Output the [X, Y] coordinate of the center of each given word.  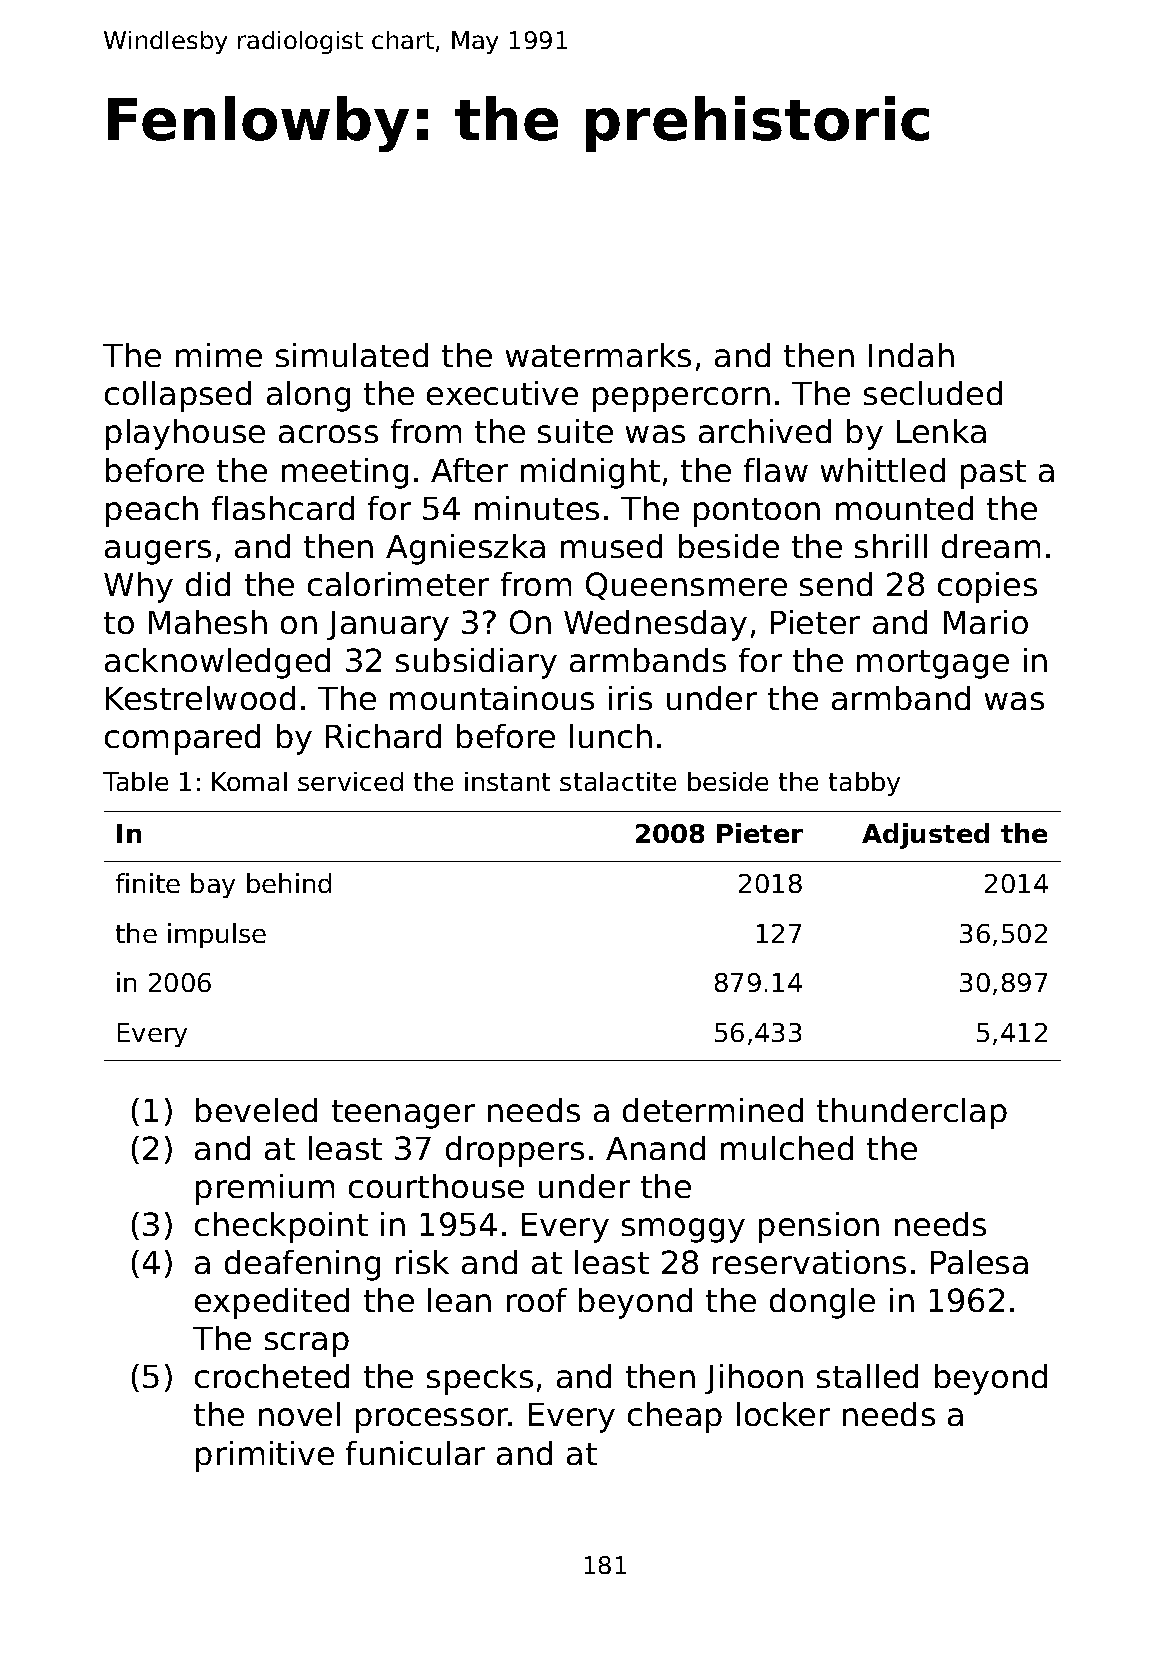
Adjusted [925, 836]
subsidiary [476, 663]
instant [507, 781]
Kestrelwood [200, 698]
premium [265, 1189]
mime [219, 355]
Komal [249, 781]
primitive [265, 1456]
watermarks [598, 355]
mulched [787, 1148]
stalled [867, 1376]
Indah [911, 355]
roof [537, 1300]
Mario [986, 622]
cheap [675, 1417]
